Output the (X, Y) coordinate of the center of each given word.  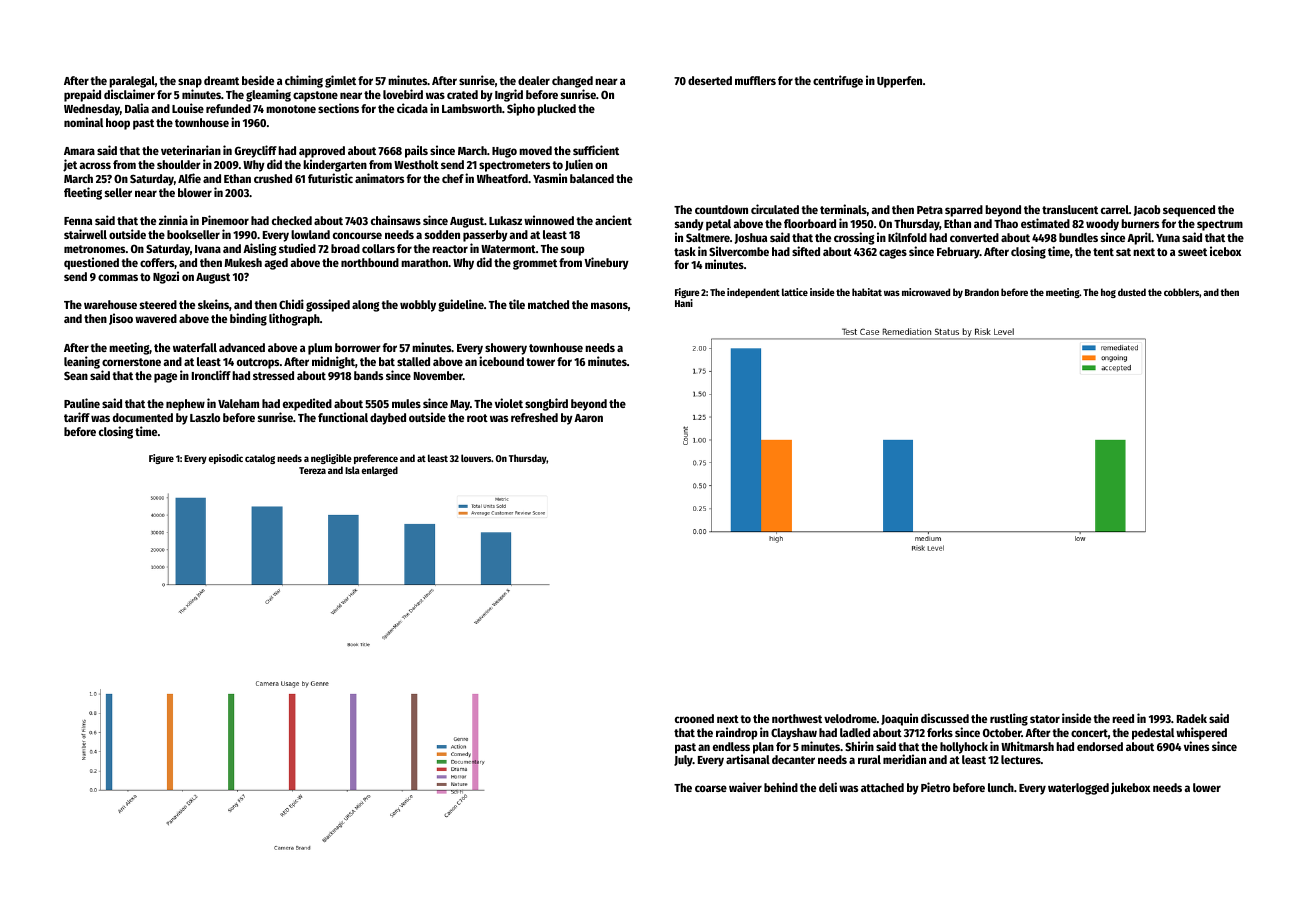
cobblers (1181, 292)
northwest (797, 718)
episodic (225, 459)
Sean (76, 375)
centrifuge (838, 81)
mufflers (755, 80)
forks (940, 732)
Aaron (588, 418)
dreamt (221, 80)
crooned (694, 718)
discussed (945, 718)
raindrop (737, 733)
